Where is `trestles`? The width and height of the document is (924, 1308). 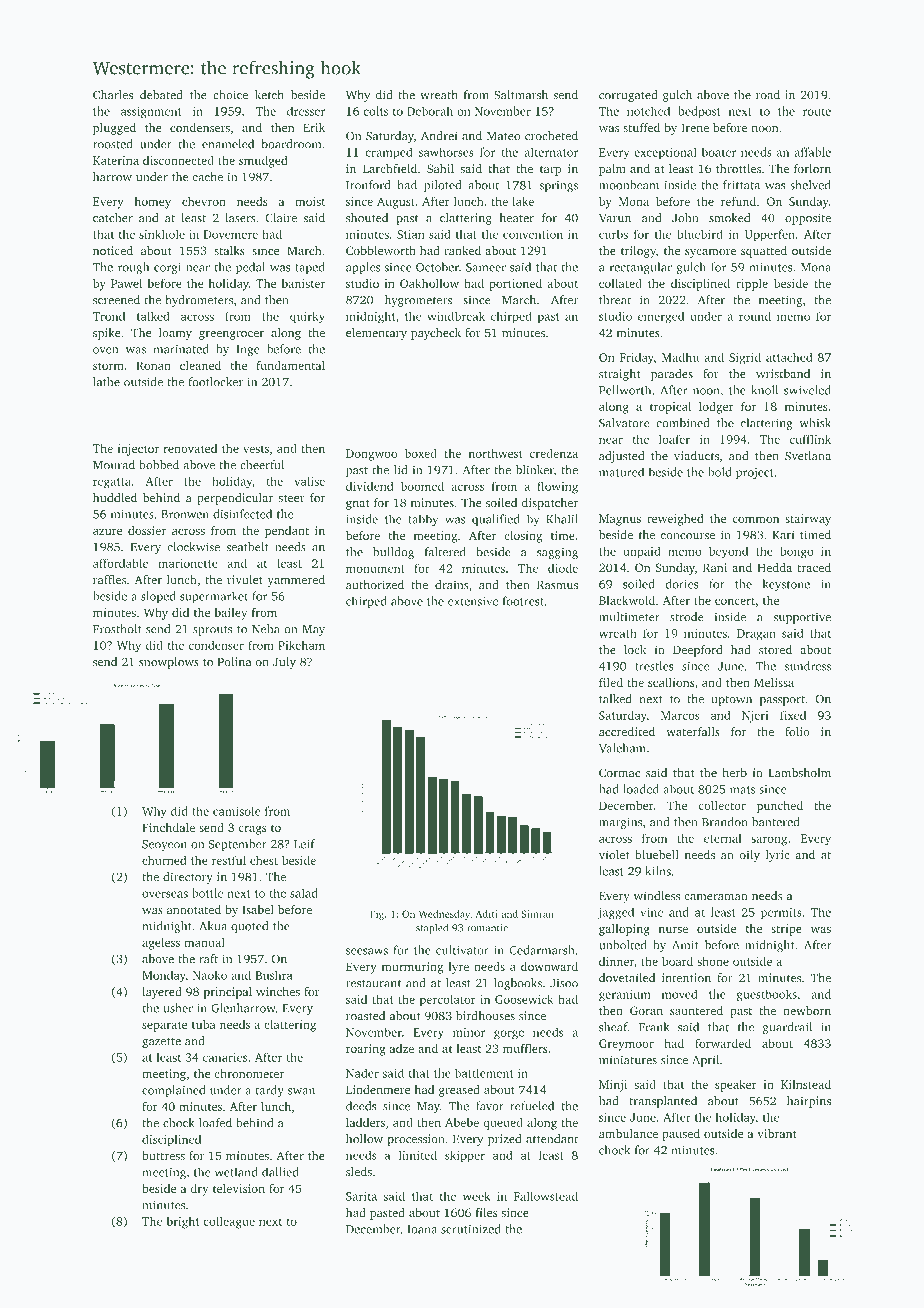
trestles is located at coordinates (654, 666).
